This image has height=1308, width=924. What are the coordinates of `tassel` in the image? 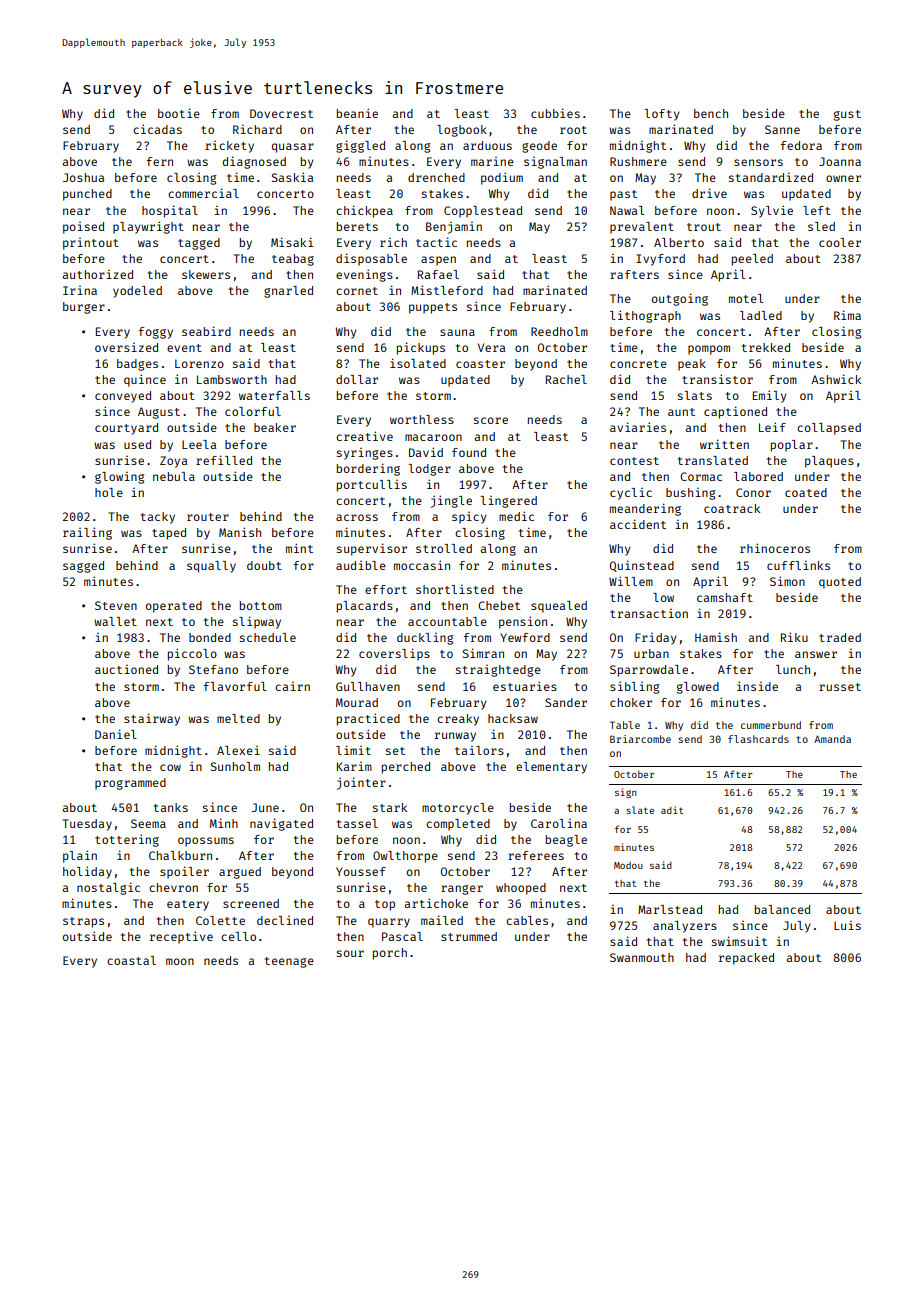 It's located at (357, 823).
